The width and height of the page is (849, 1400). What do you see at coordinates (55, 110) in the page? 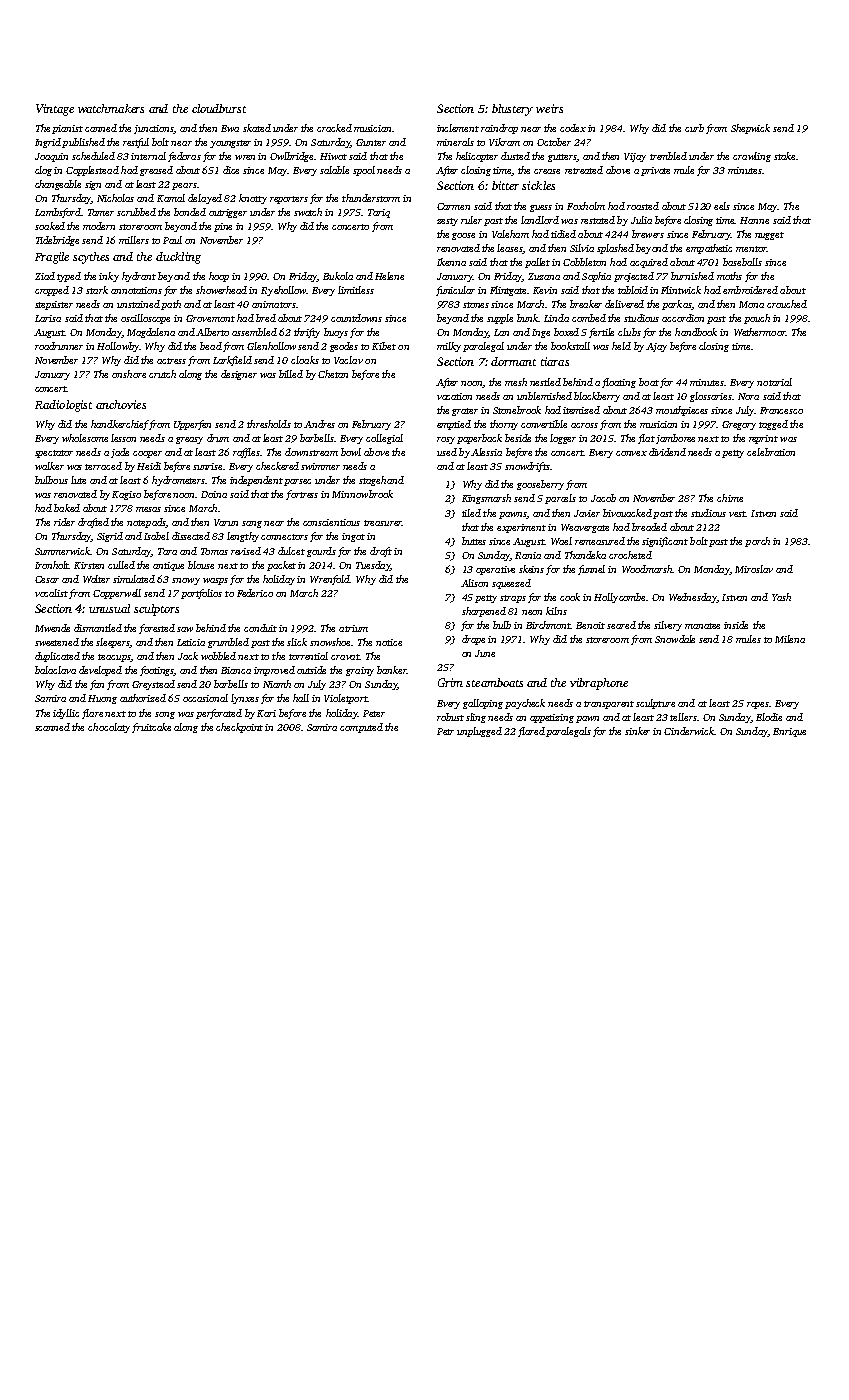
I see `Vintage` at bounding box center [55, 110].
